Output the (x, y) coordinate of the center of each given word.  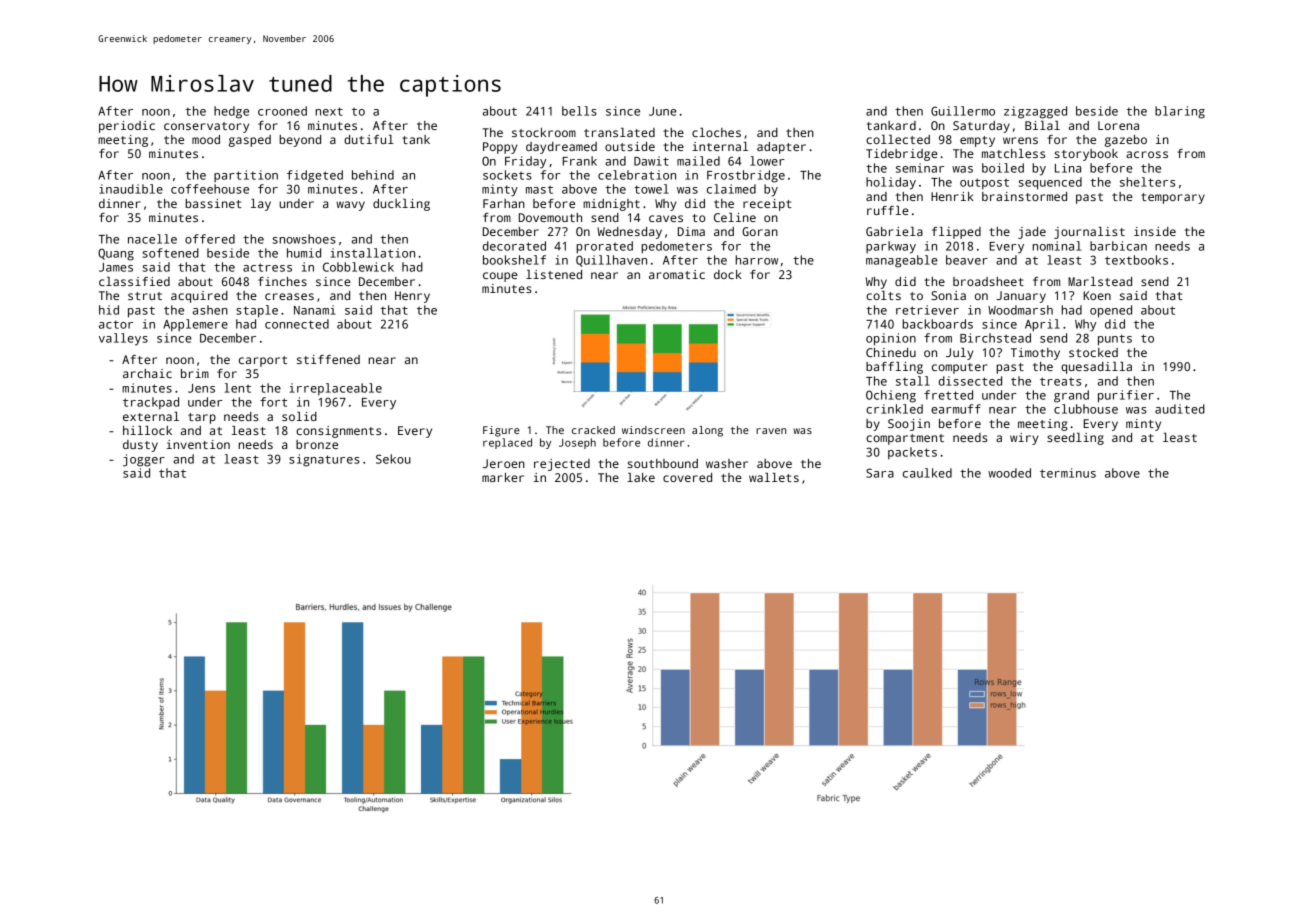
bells (579, 111)
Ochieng (891, 396)
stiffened (328, 359)
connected (297, 324)
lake (641, 477)
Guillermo (963, 111)
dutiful (369, 139)
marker (503, 477)
